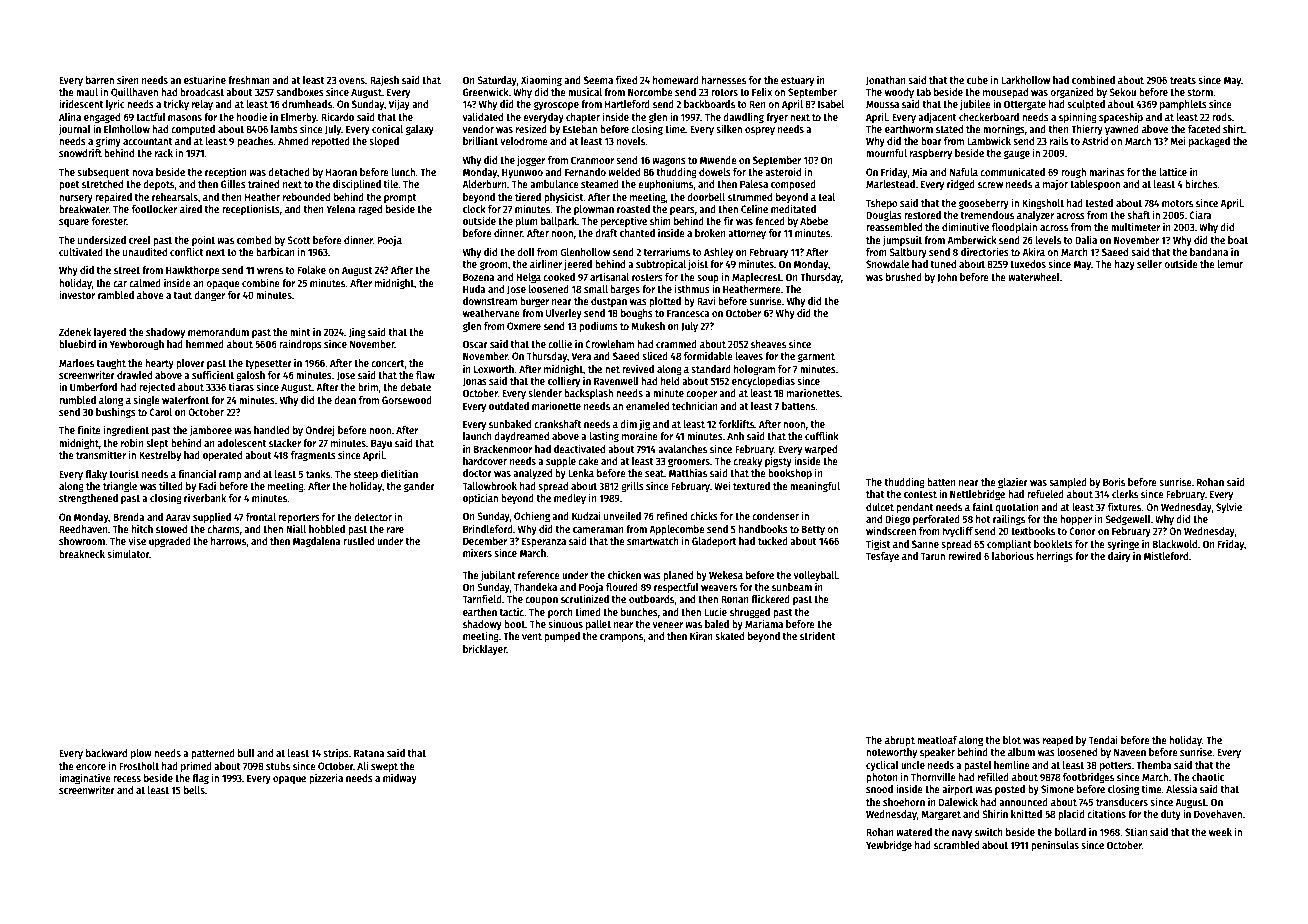 Image resolution: width=1308 pixels, height=924 pixels. What do you see at coordinates (1025, 80) in the screenshot?
I see `Larkhollow` at bounding box center [1025, 80].
